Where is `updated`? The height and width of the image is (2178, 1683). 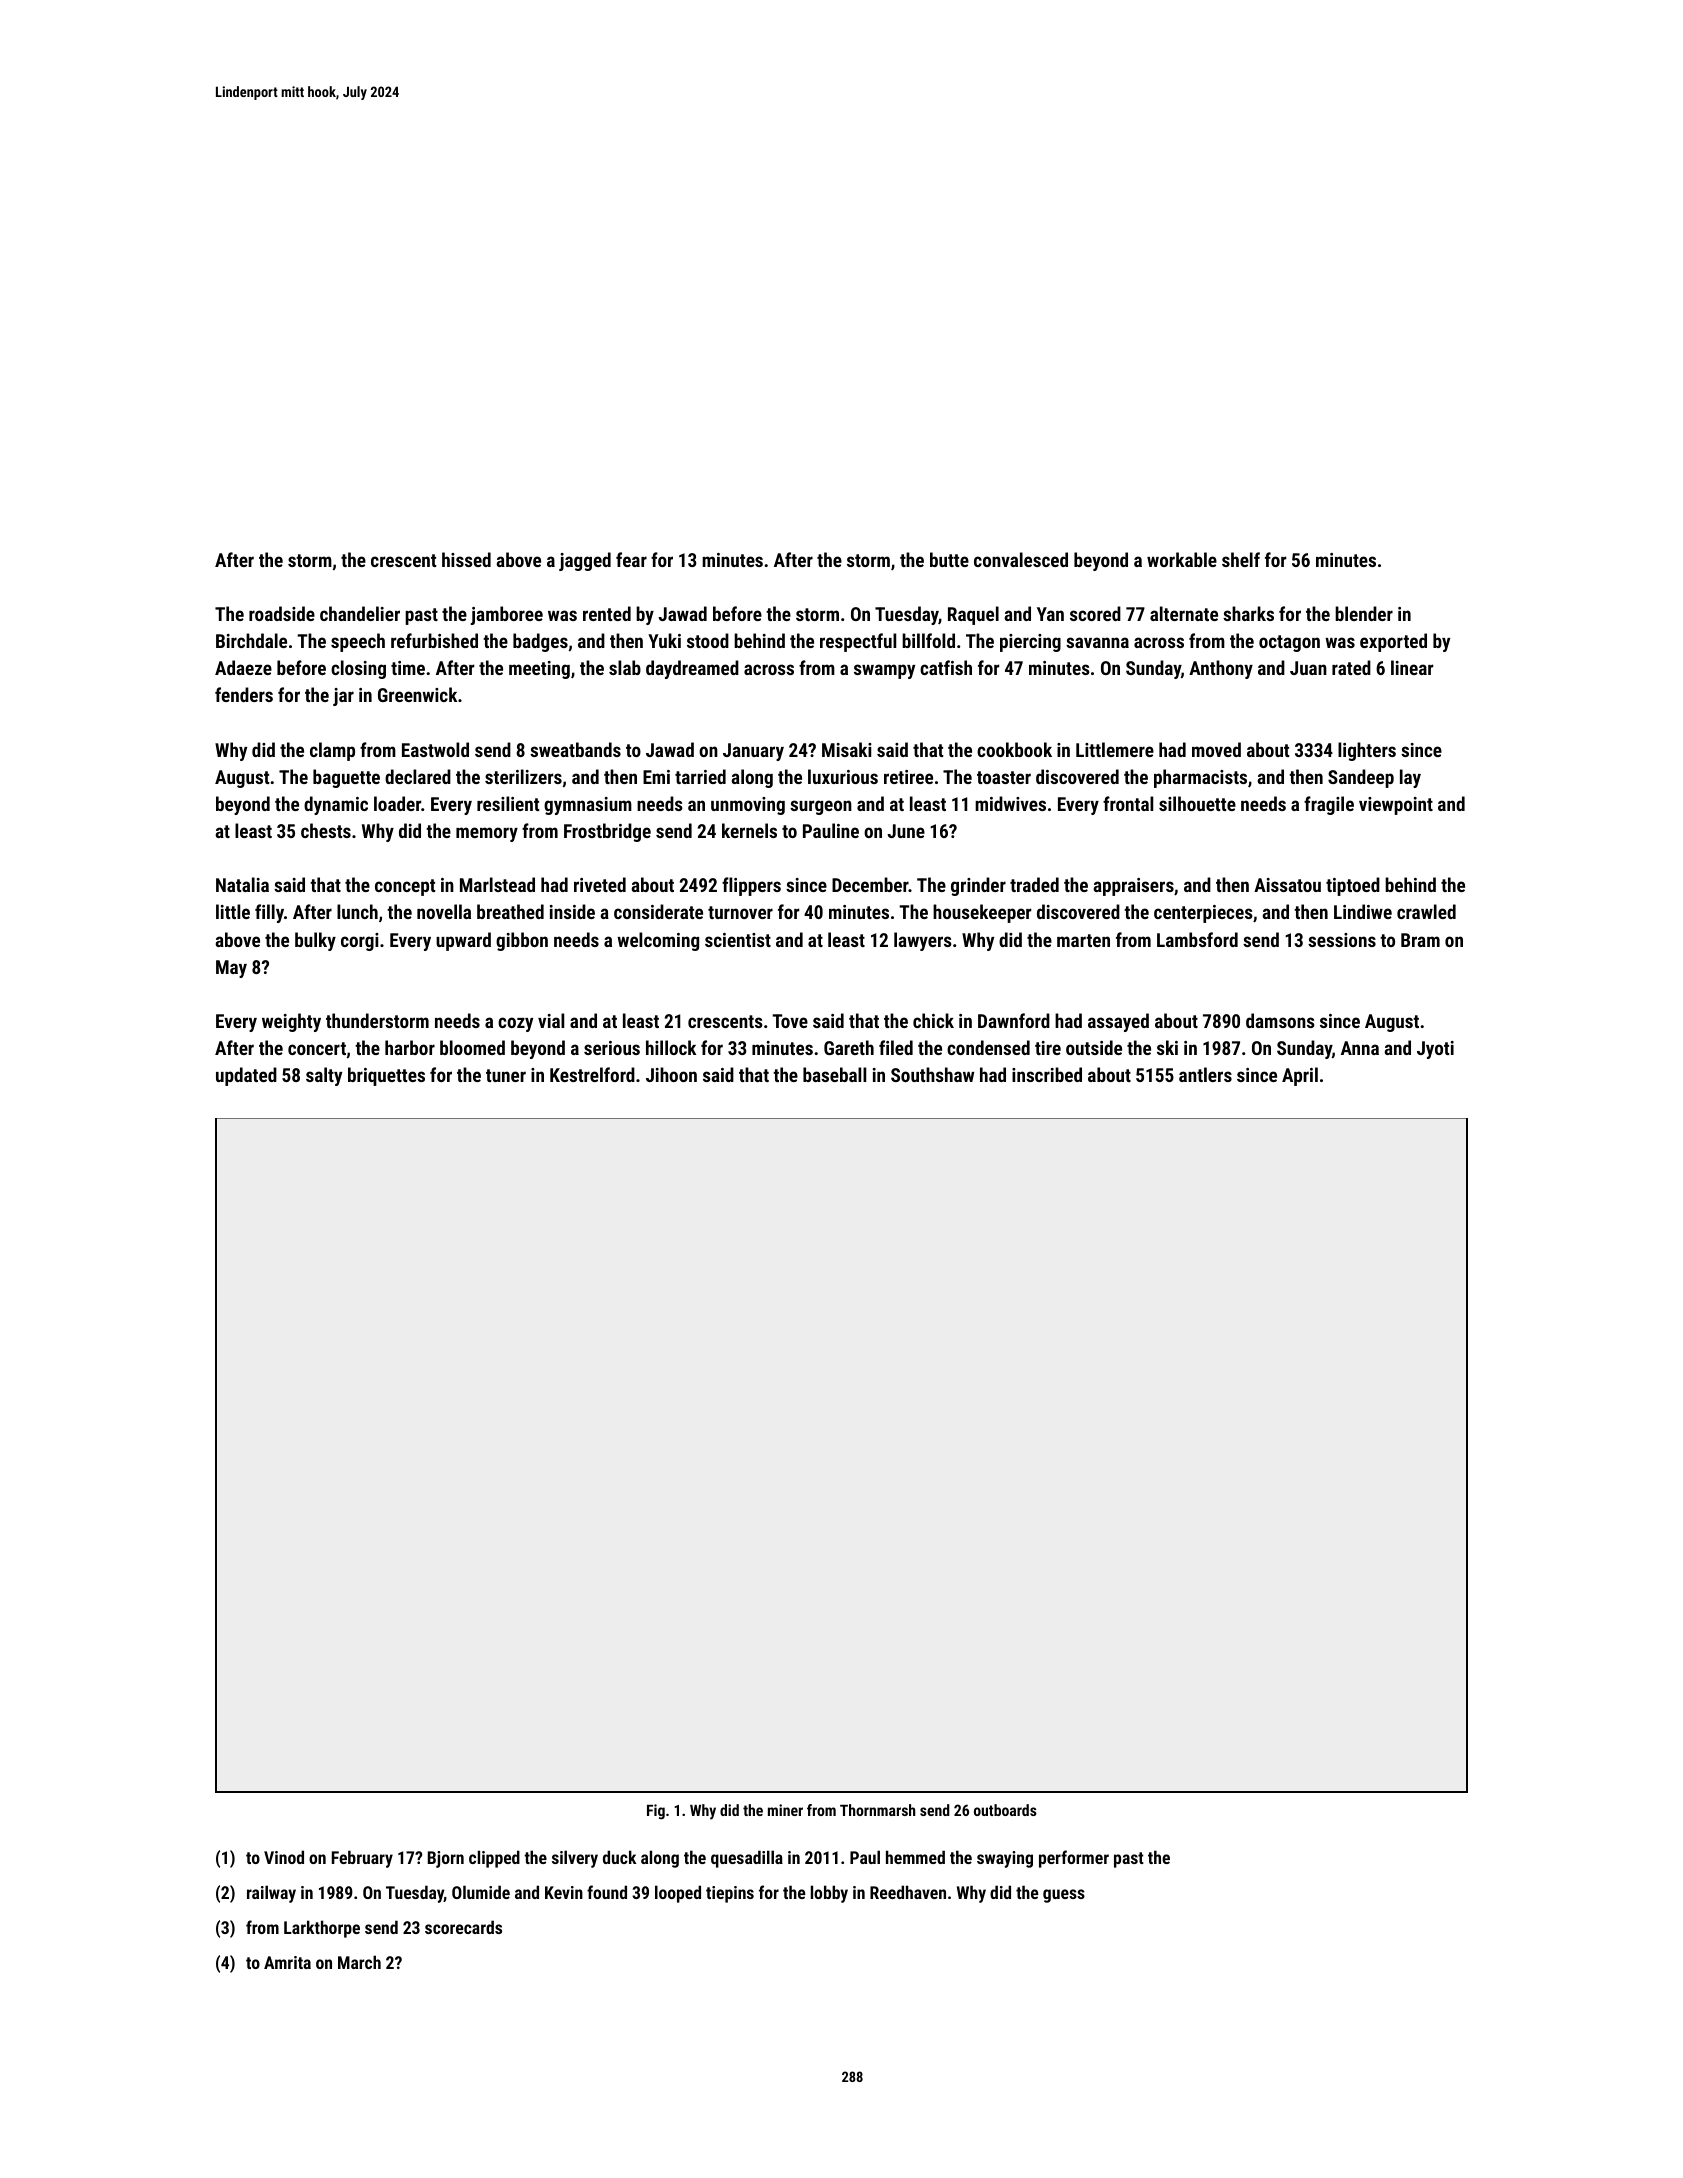 updated is located at coordinates (246, 1076).
